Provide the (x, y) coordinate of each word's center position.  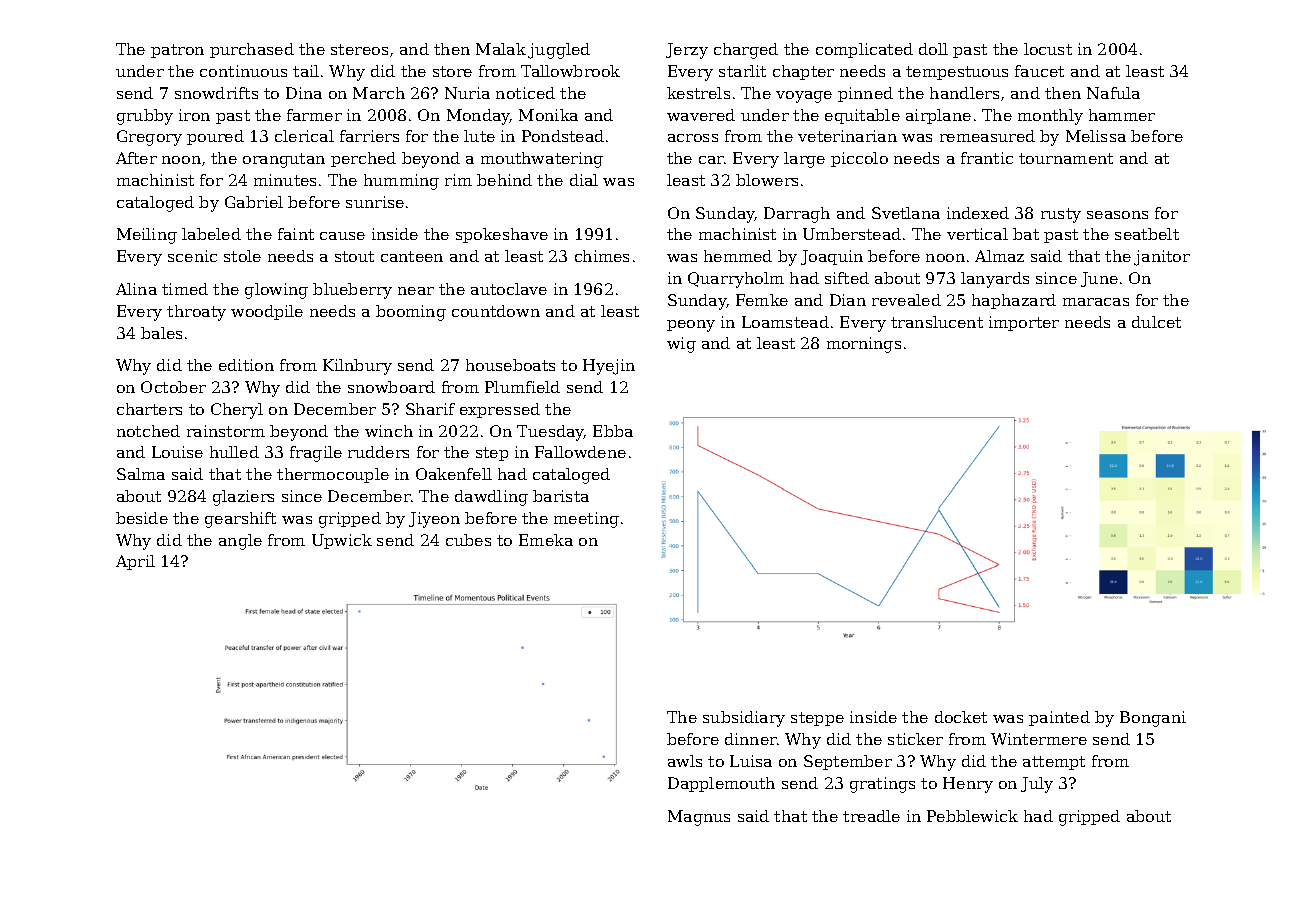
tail (306, 71)
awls (685, 761)
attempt (1054, 763)
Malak (501, 49)
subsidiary (744, 719)
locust (1048, 49)
